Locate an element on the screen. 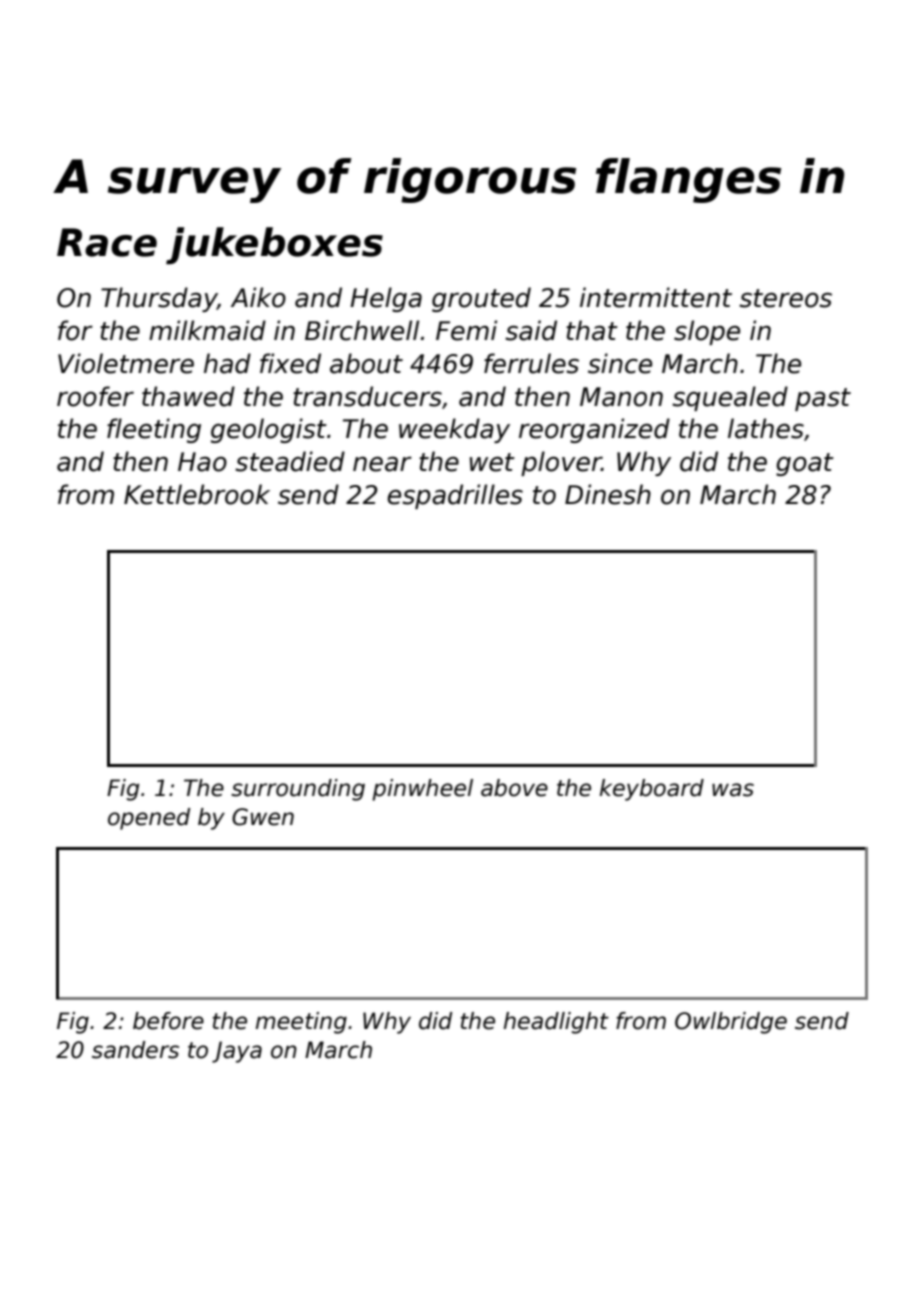 The height and width of the screenshot is (1311, 924). was is located at coordinates (733, 790).
